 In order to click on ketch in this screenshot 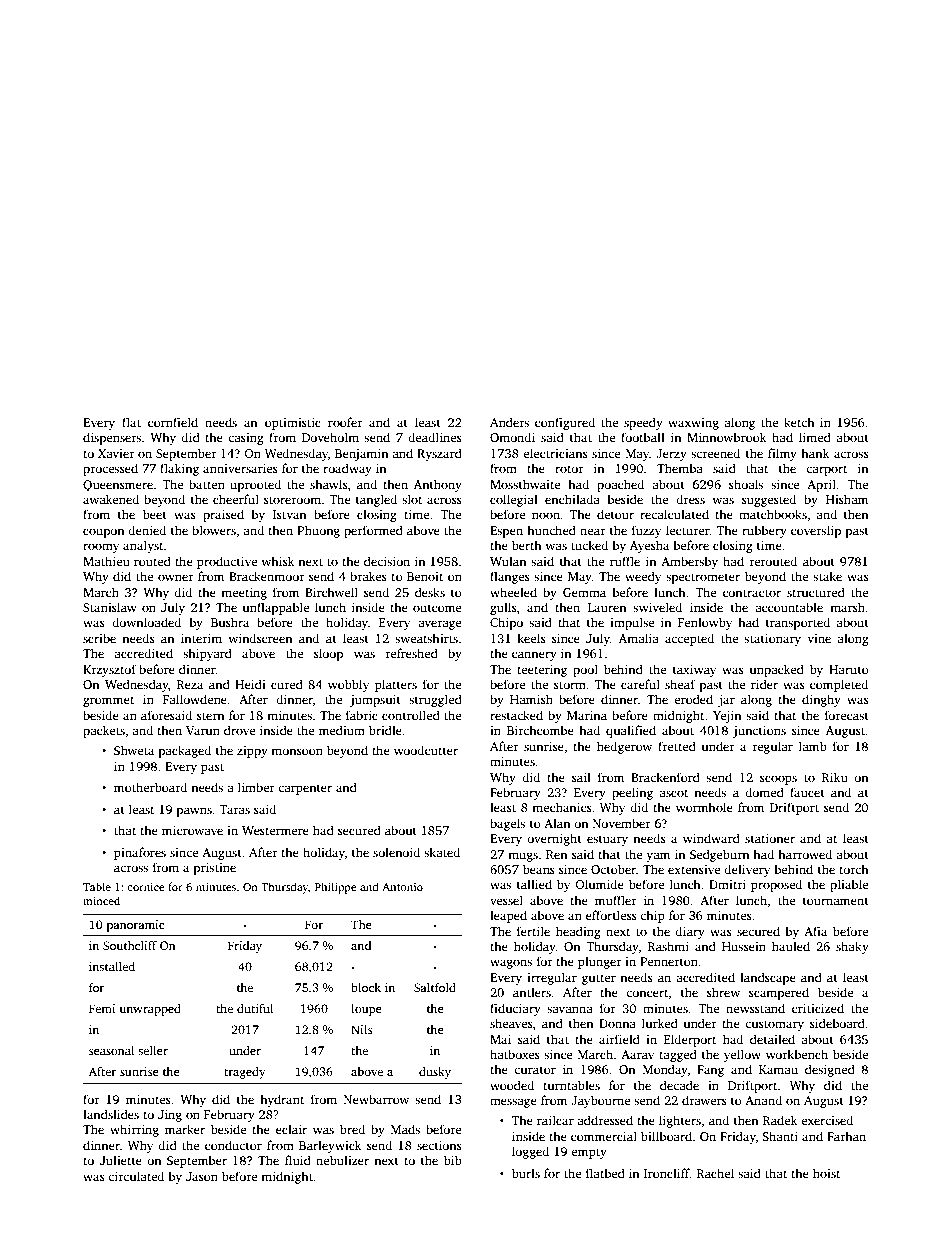, I will do `click(799, 422)`.
